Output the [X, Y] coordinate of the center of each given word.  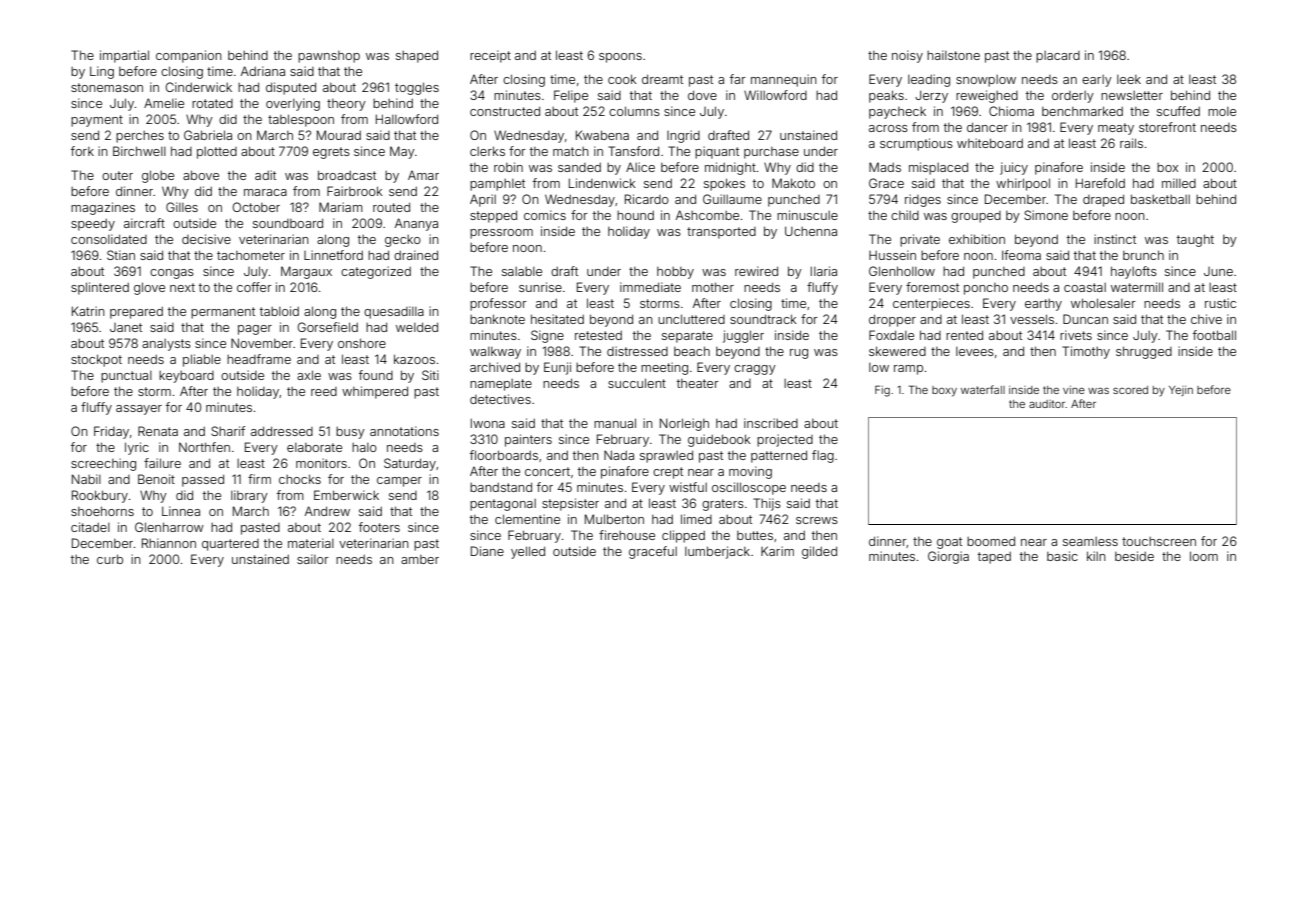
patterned [779, 456]
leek [1129, 79]
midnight [730, 168]
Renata [158, 431]
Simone [1046, 215]
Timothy [1086, 352]
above [201, 175]
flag [823, 456]
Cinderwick [198, 87]
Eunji [557, 368]
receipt [490, 56]
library [249, 496]
